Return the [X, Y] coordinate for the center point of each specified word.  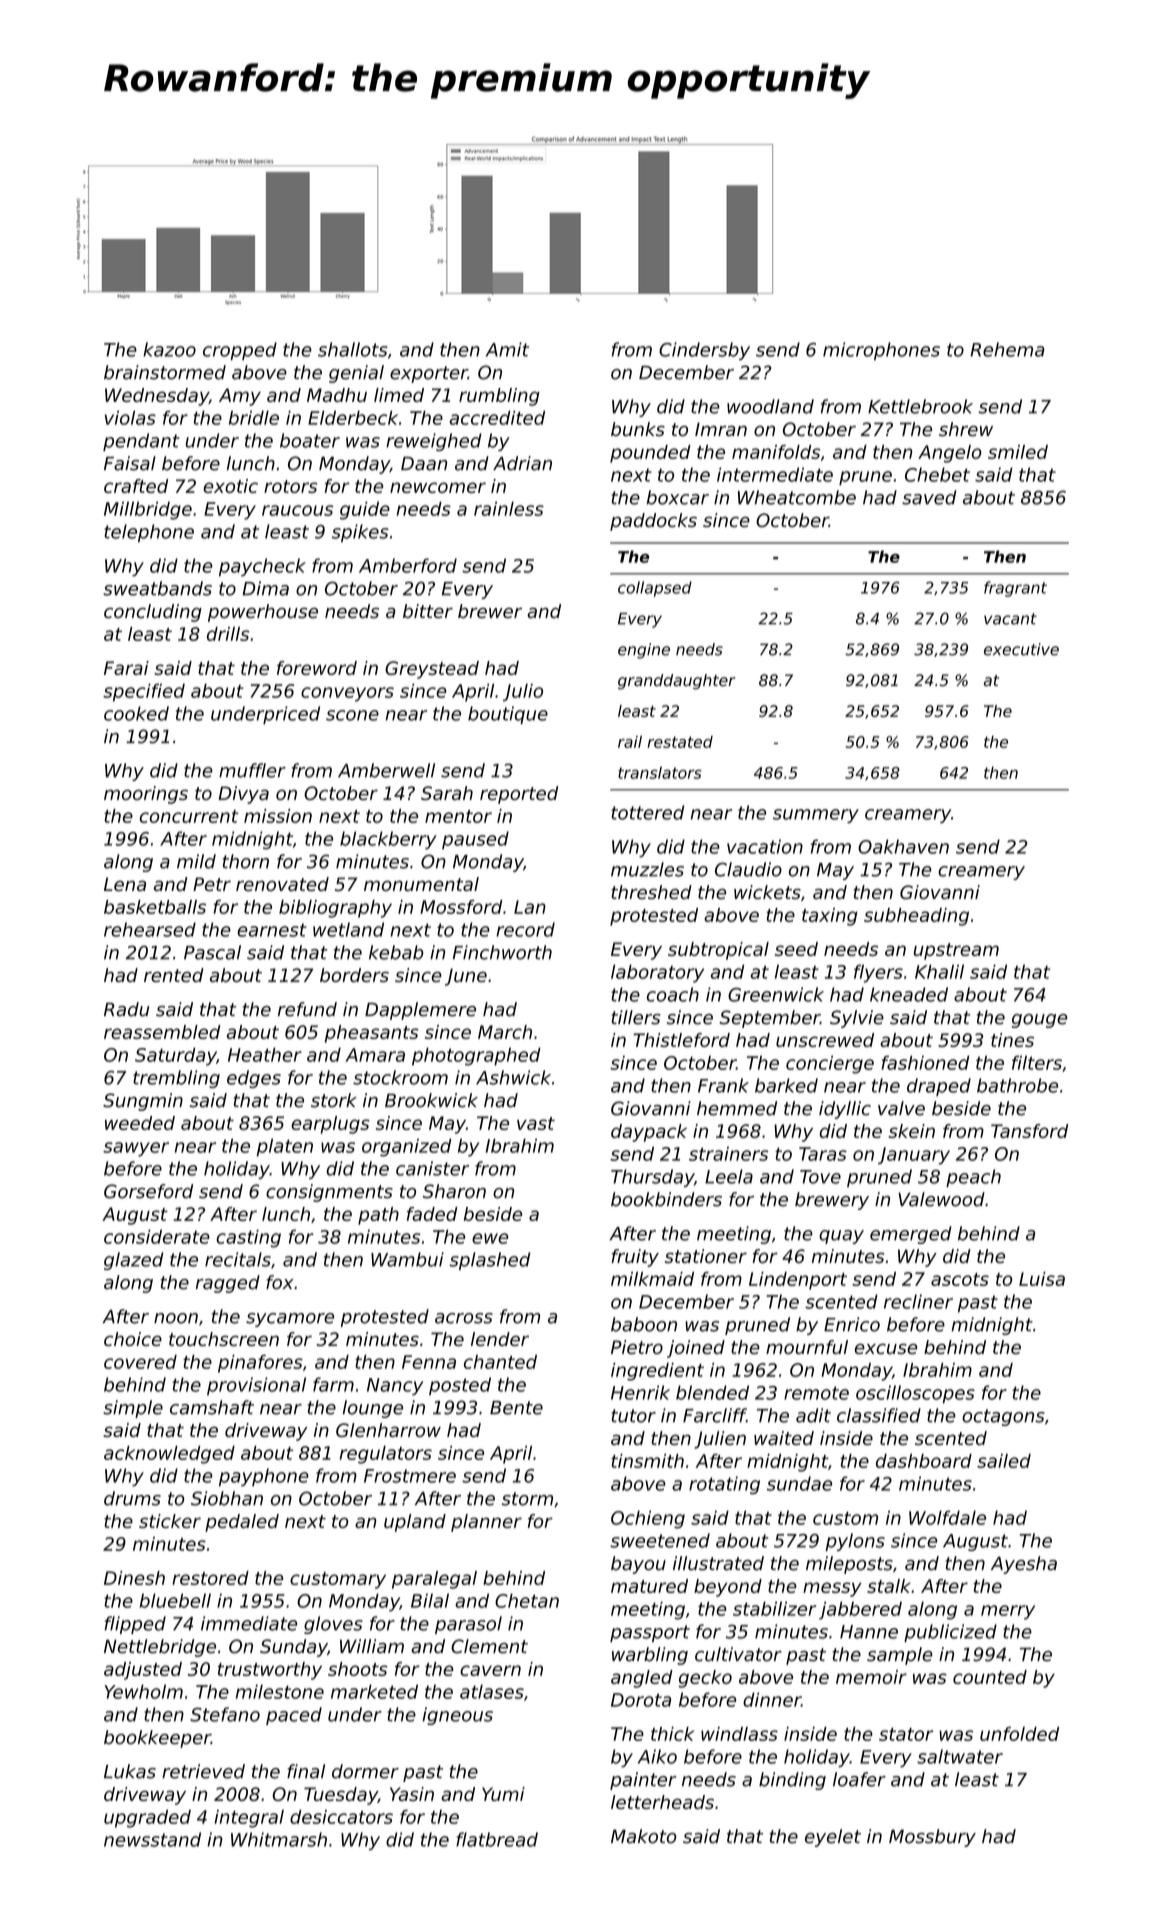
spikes [360, 533]
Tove [820, 1177]
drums [132, 1498]
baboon [644, 1324]
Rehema [1007, 349]
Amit [507, 349]
